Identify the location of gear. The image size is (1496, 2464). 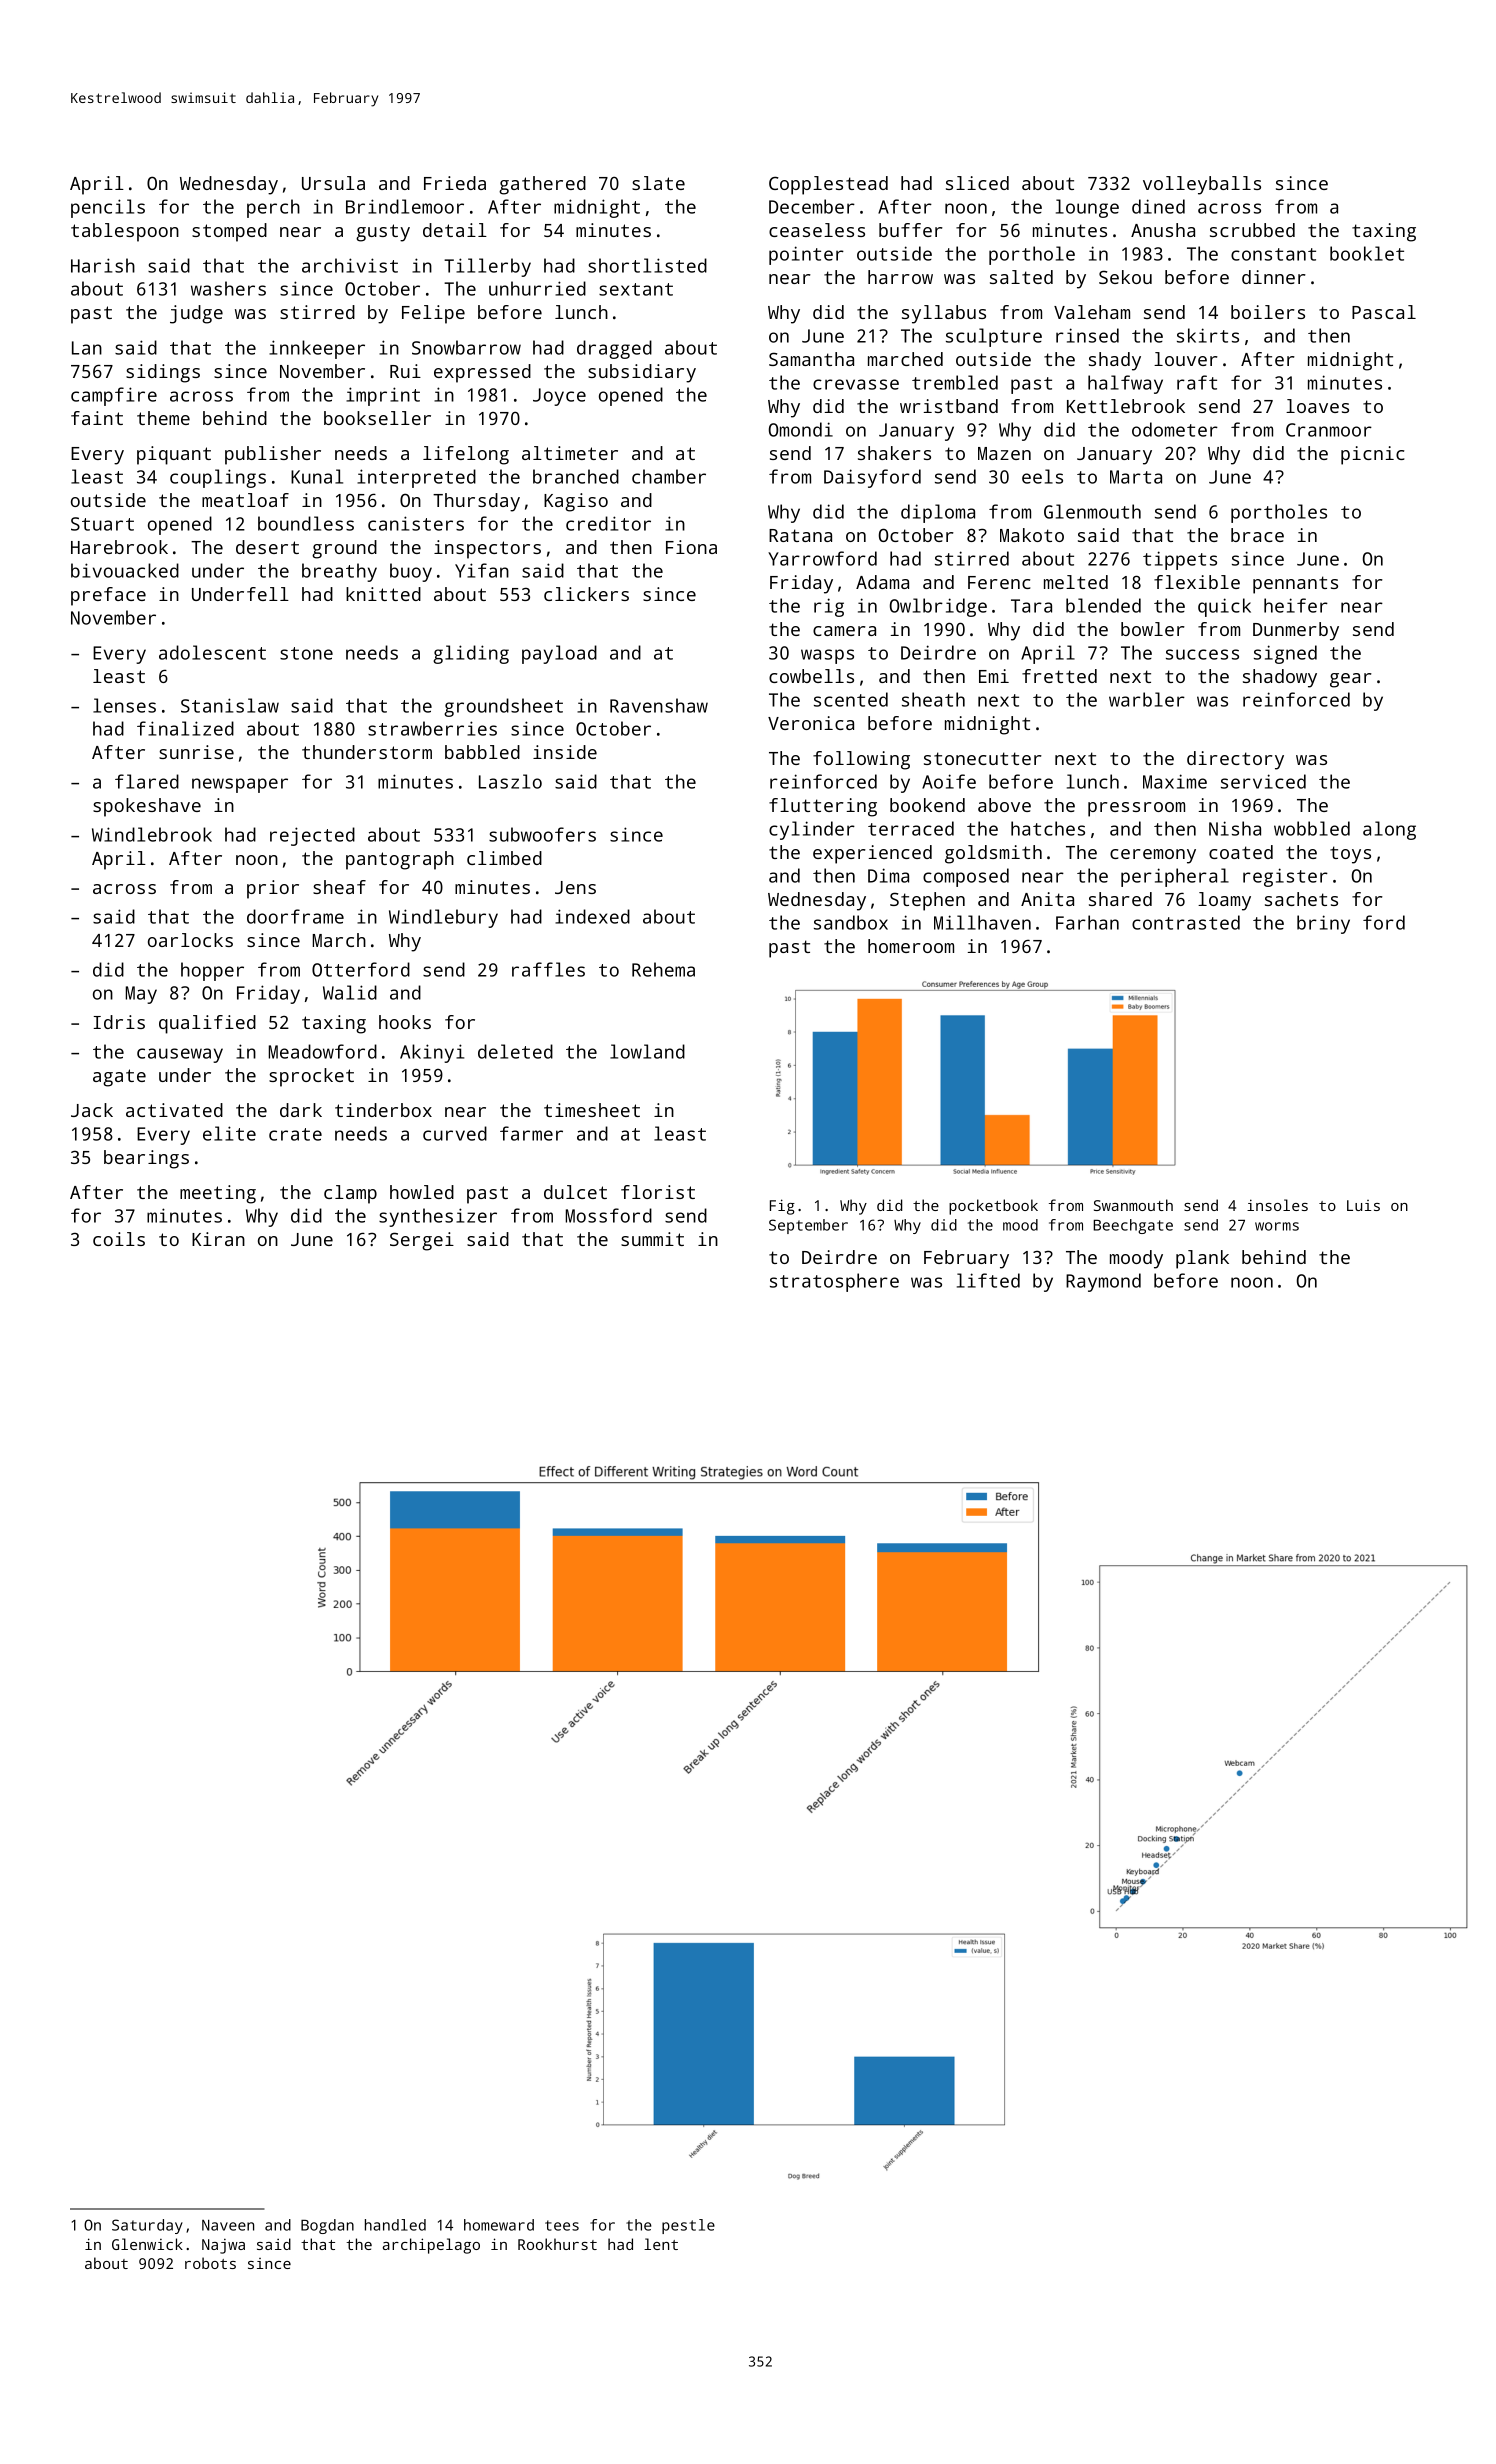
(1351, 680).
